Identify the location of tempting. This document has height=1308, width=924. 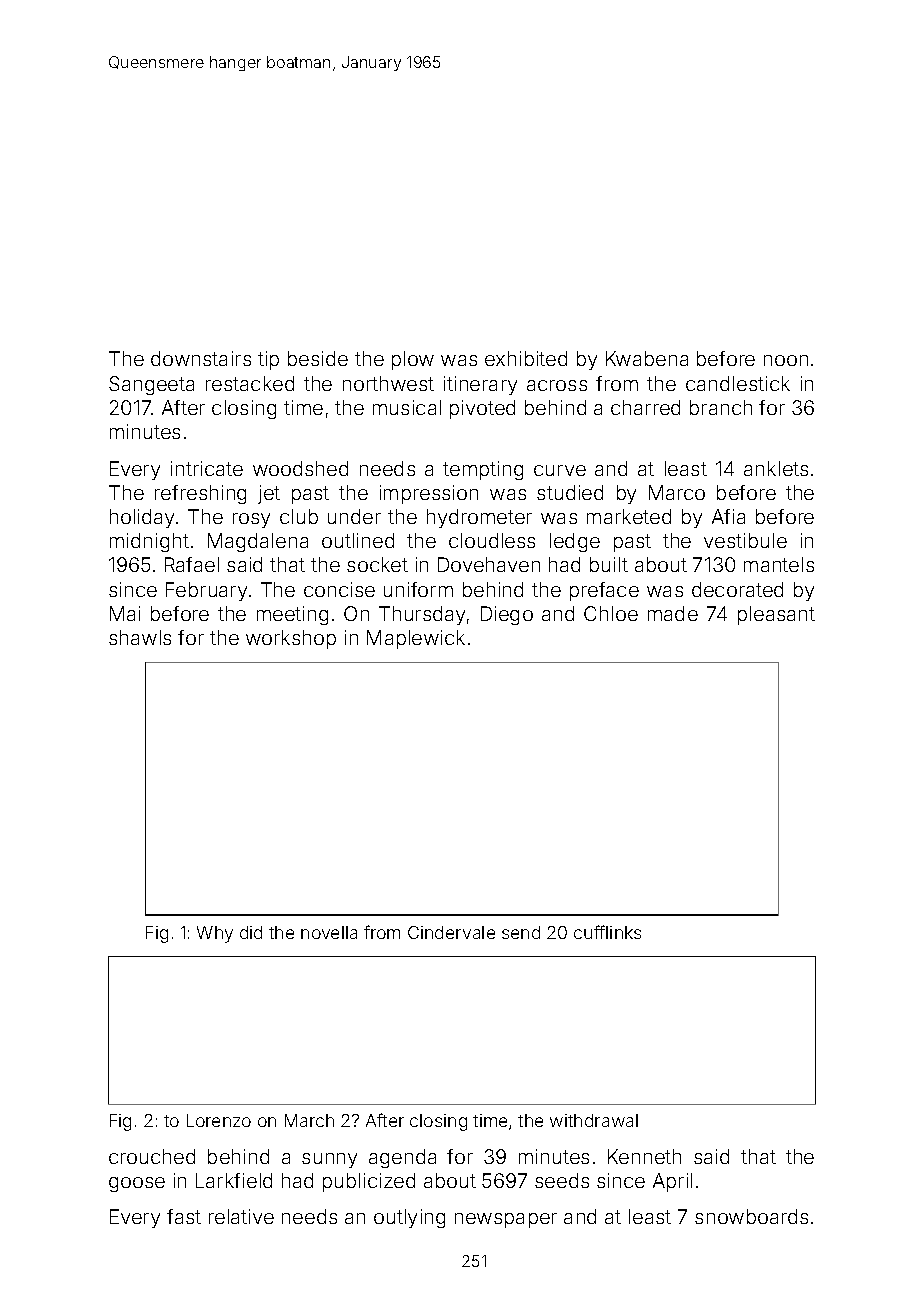
(483, 470).
